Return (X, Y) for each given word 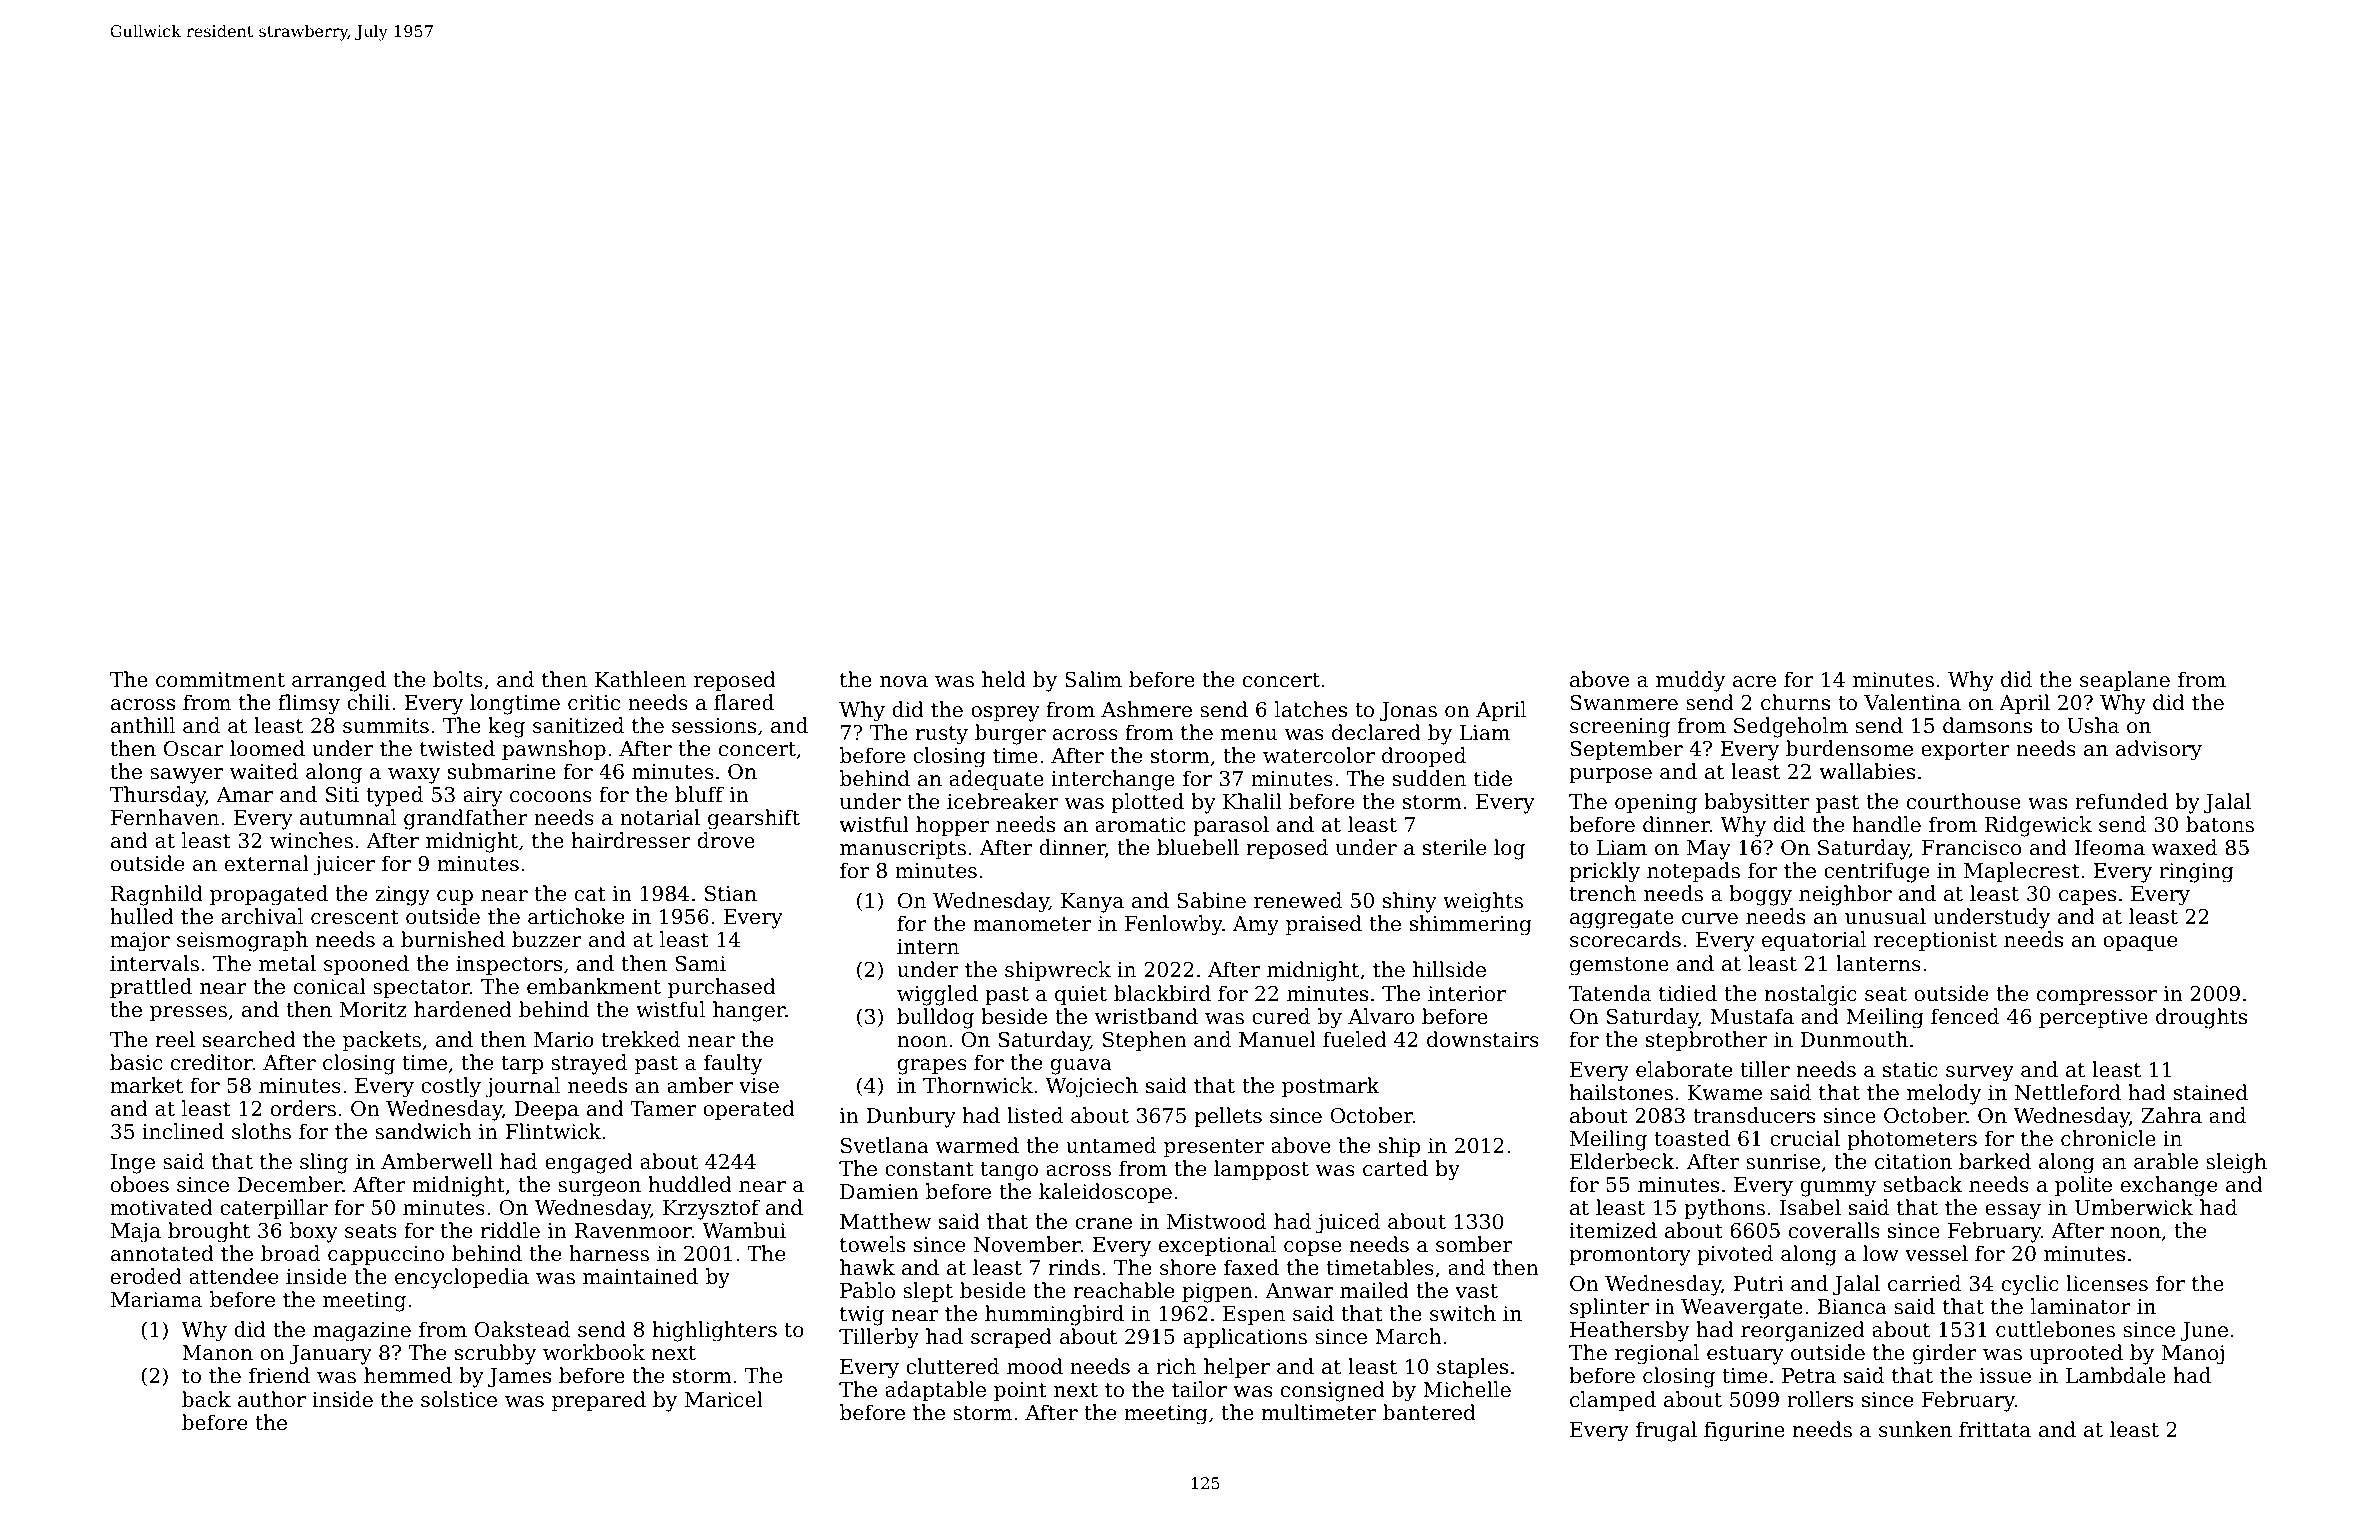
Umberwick (2133, 1207)
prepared (599, 1401)
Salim (1093, 679)
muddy (1690, 681)
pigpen (1217, 1293)
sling (324, 1163)
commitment (220, 680)
